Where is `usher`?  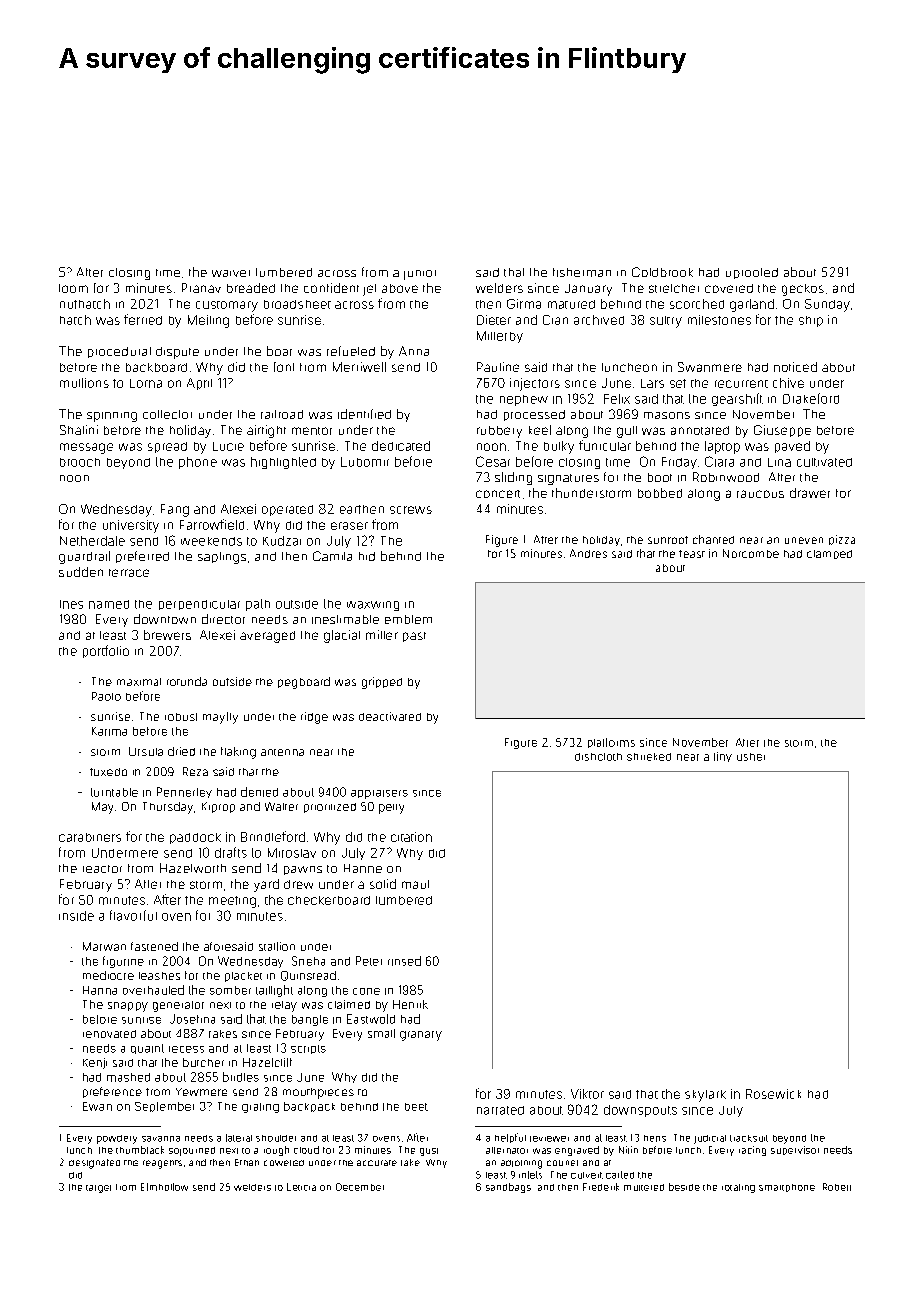
usher is located at coordinates (751, 757).
